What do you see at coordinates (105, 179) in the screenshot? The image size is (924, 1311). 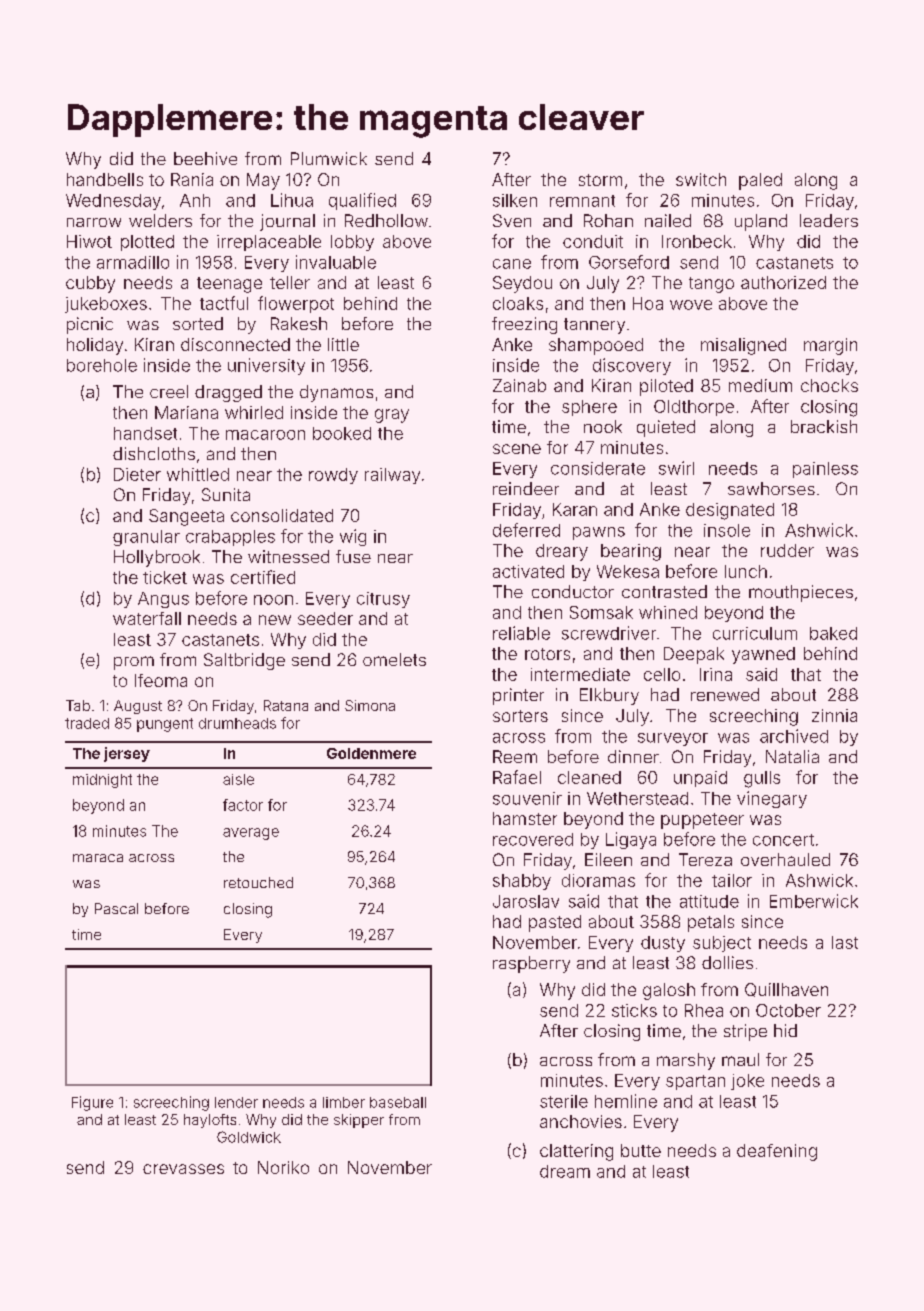 I see `handbells` at bounding box center [105, 179].
